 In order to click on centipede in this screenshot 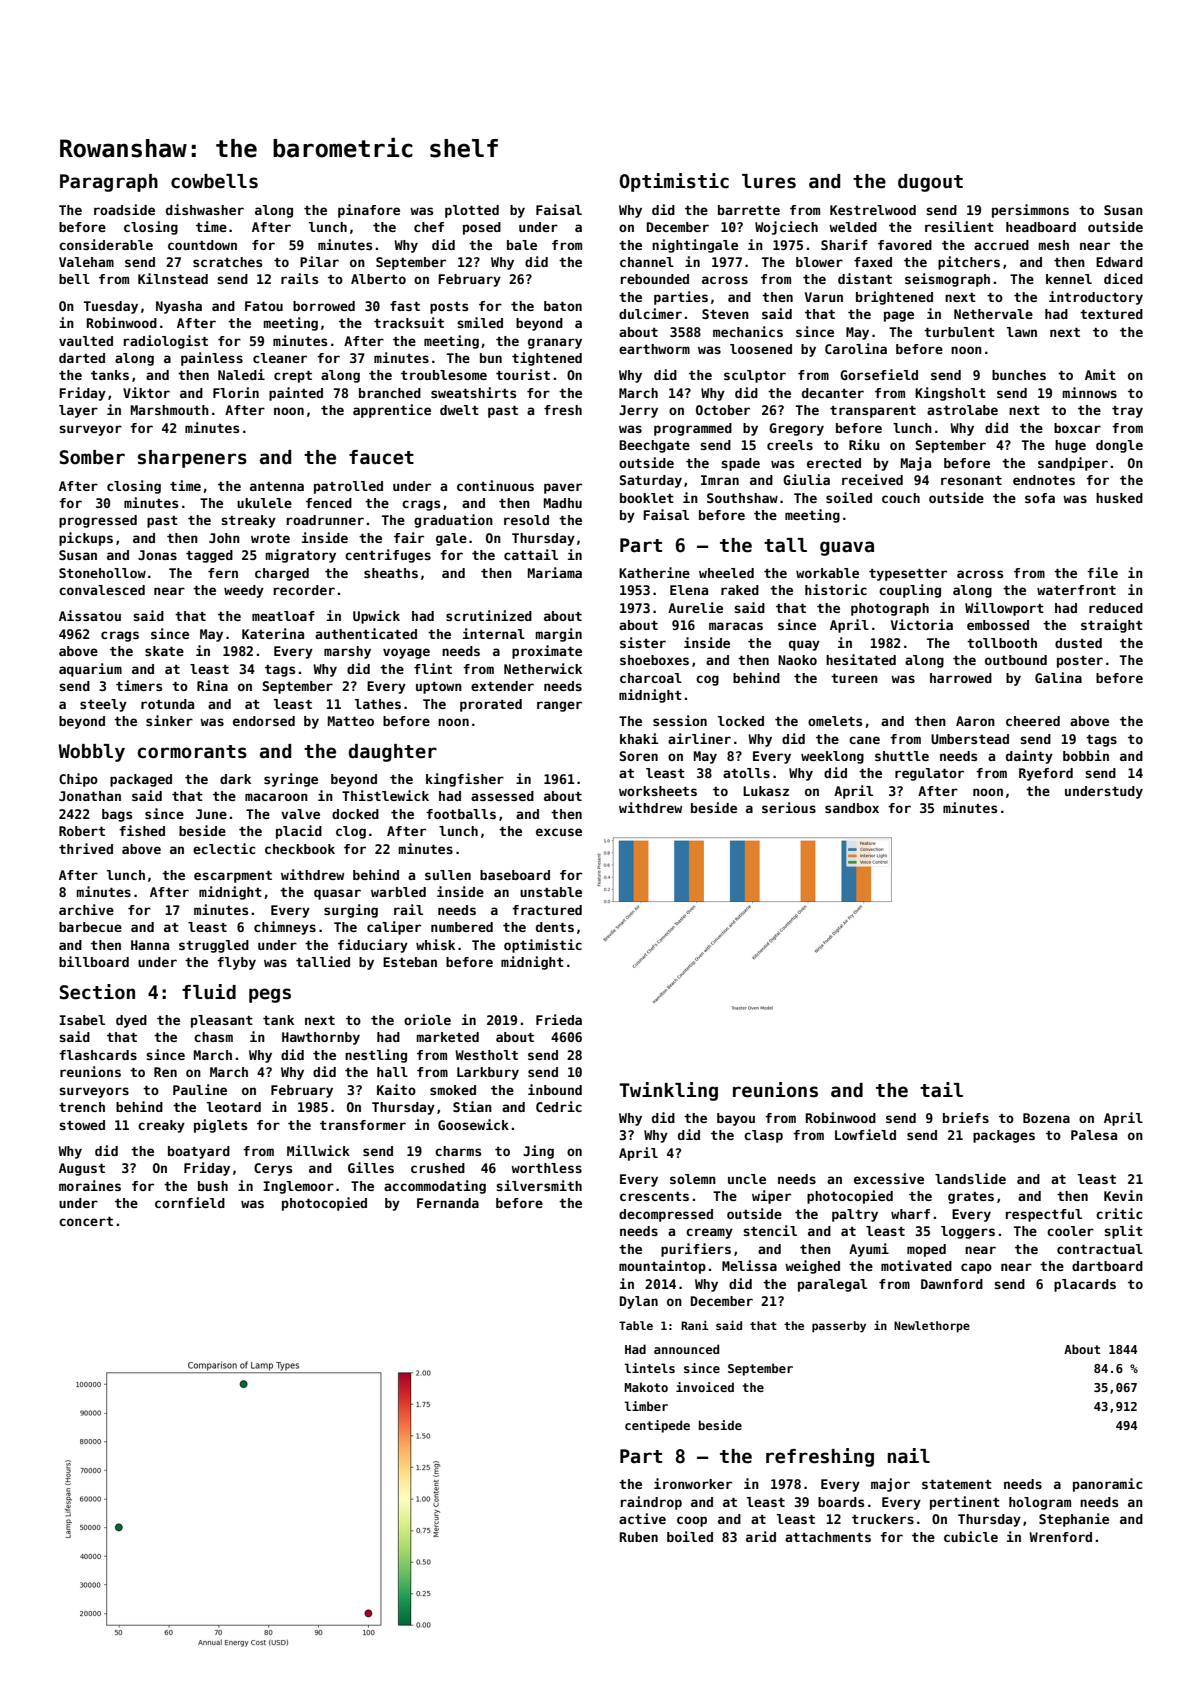, I will do `click(657, 1426)`.
